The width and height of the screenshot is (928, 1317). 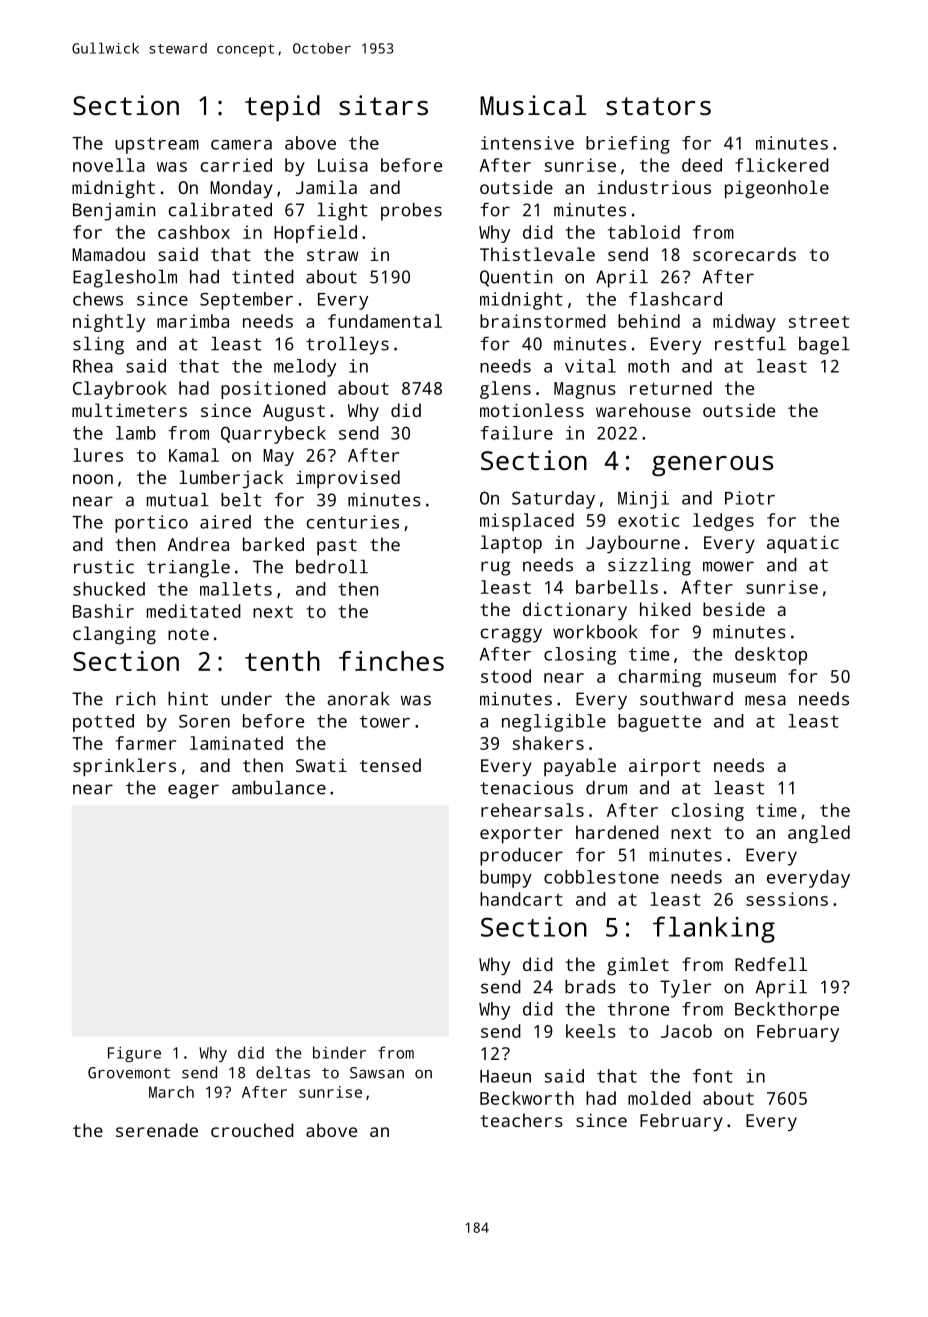 I want to click on sitars, so click(x=383, y=105).
